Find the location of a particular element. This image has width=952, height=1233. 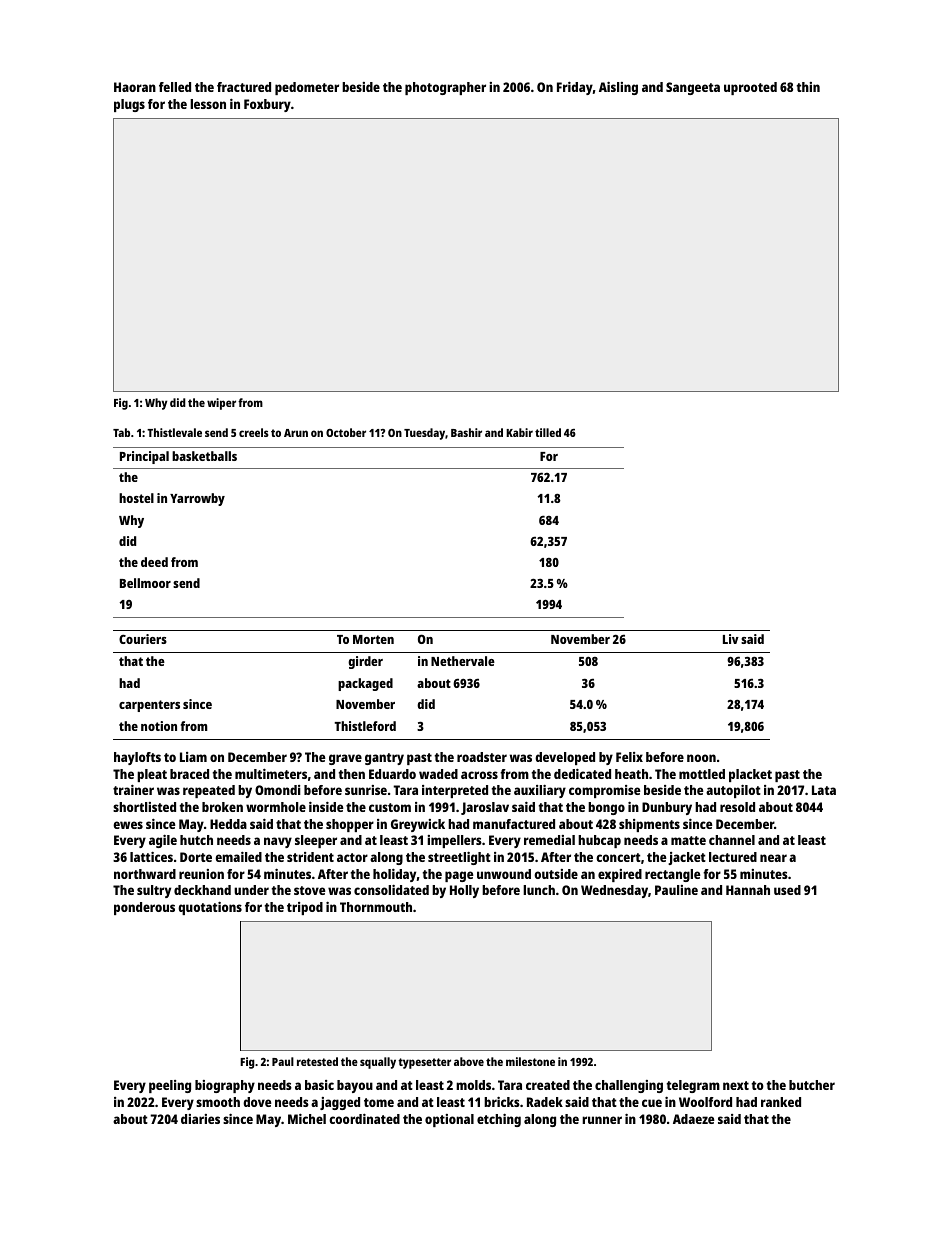

Hannah is located at coordinates (748, 890).
